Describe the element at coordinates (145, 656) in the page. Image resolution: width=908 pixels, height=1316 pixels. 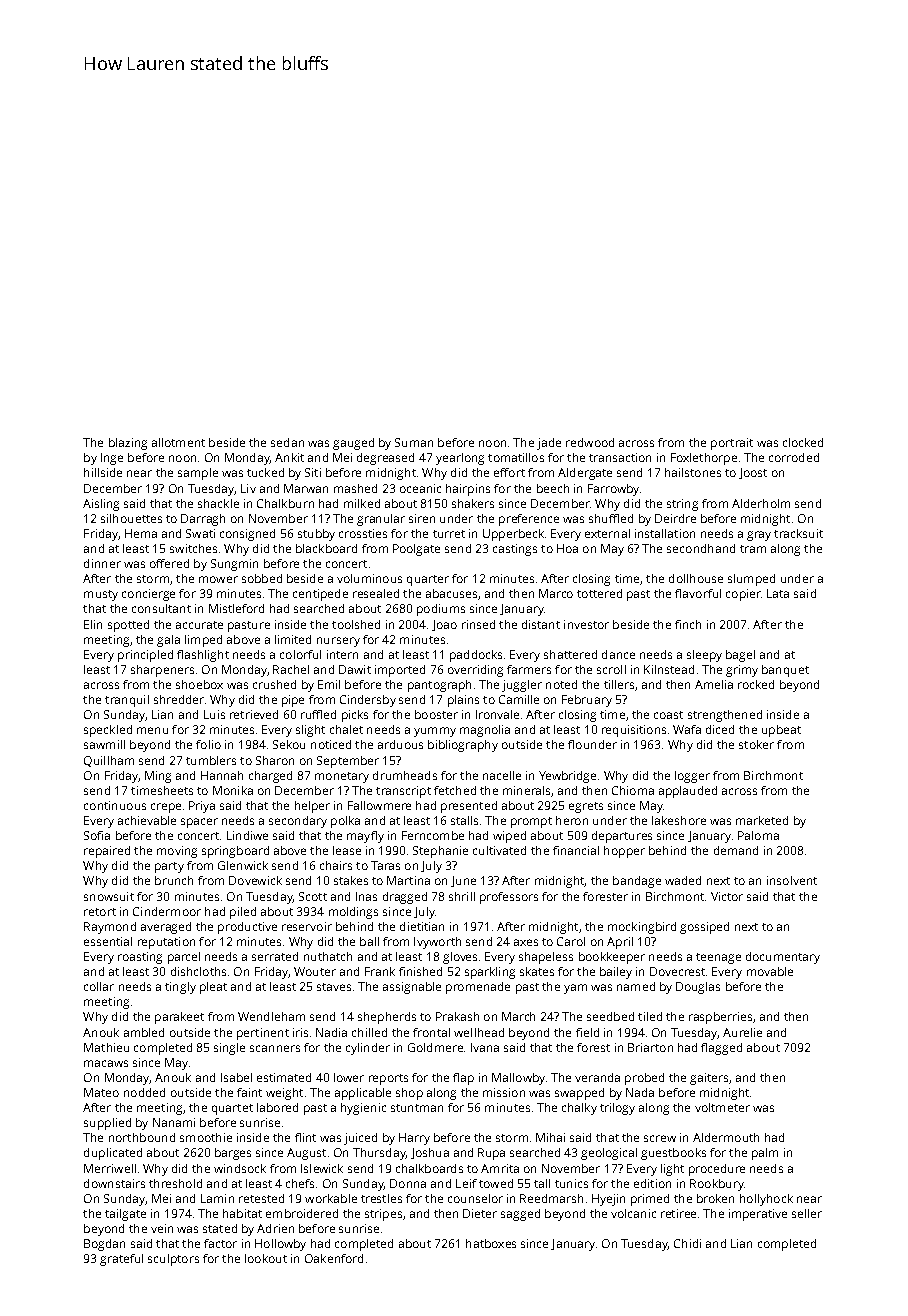
I see `principled` at that location.
